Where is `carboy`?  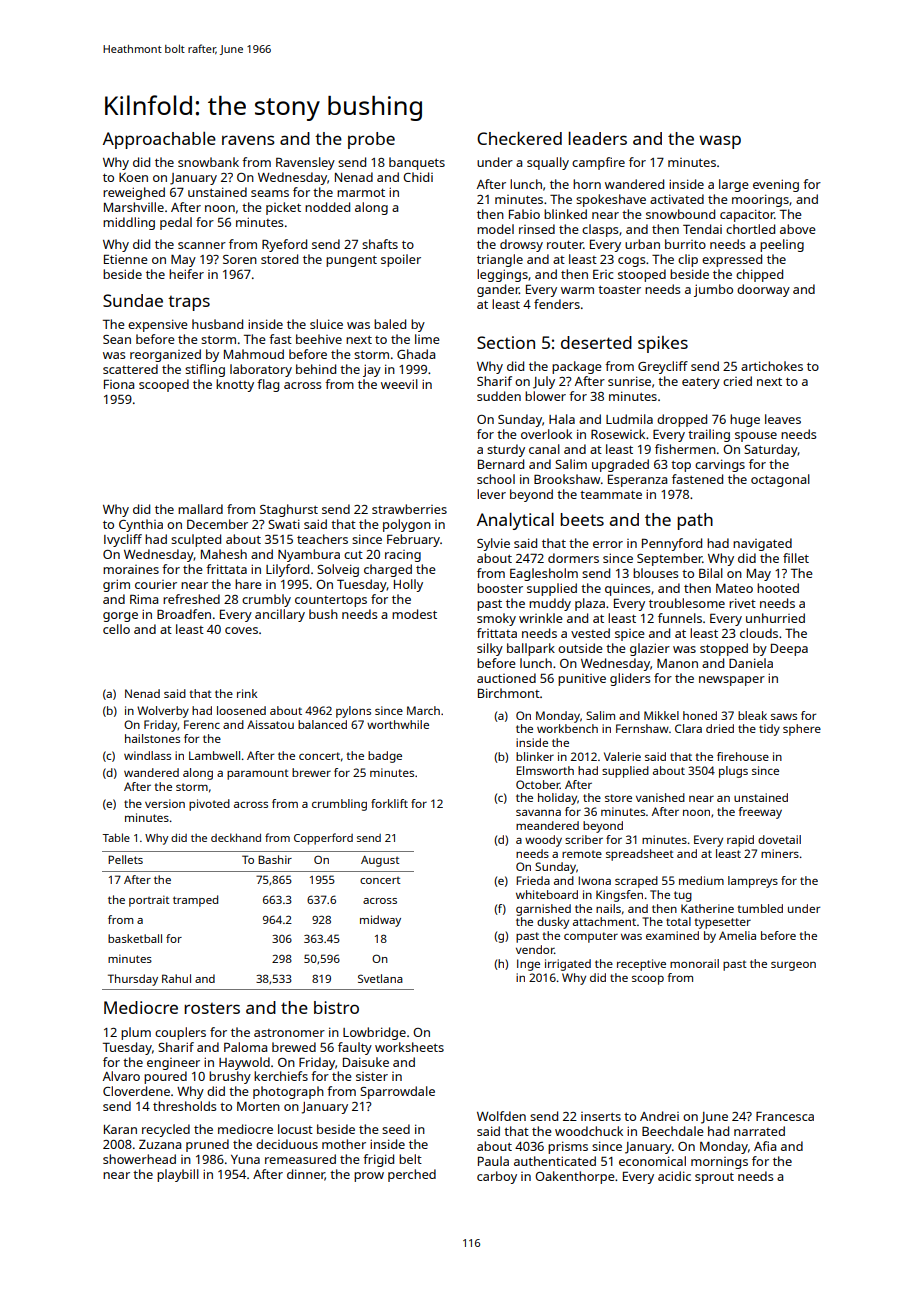
carboy is located at coordinates (497, 1177).
